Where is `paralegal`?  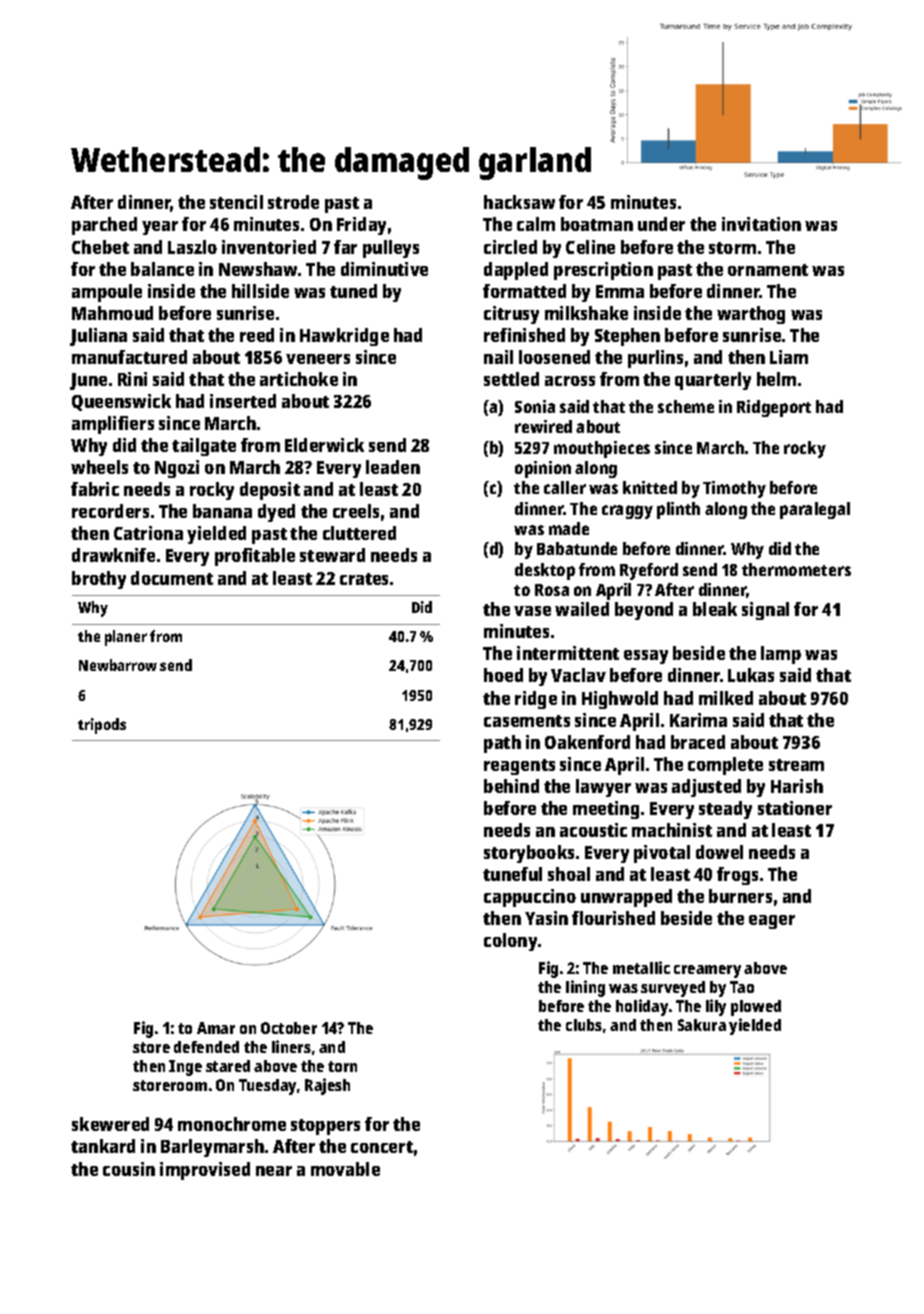
paralegal is located at coordinates (815, 510).
